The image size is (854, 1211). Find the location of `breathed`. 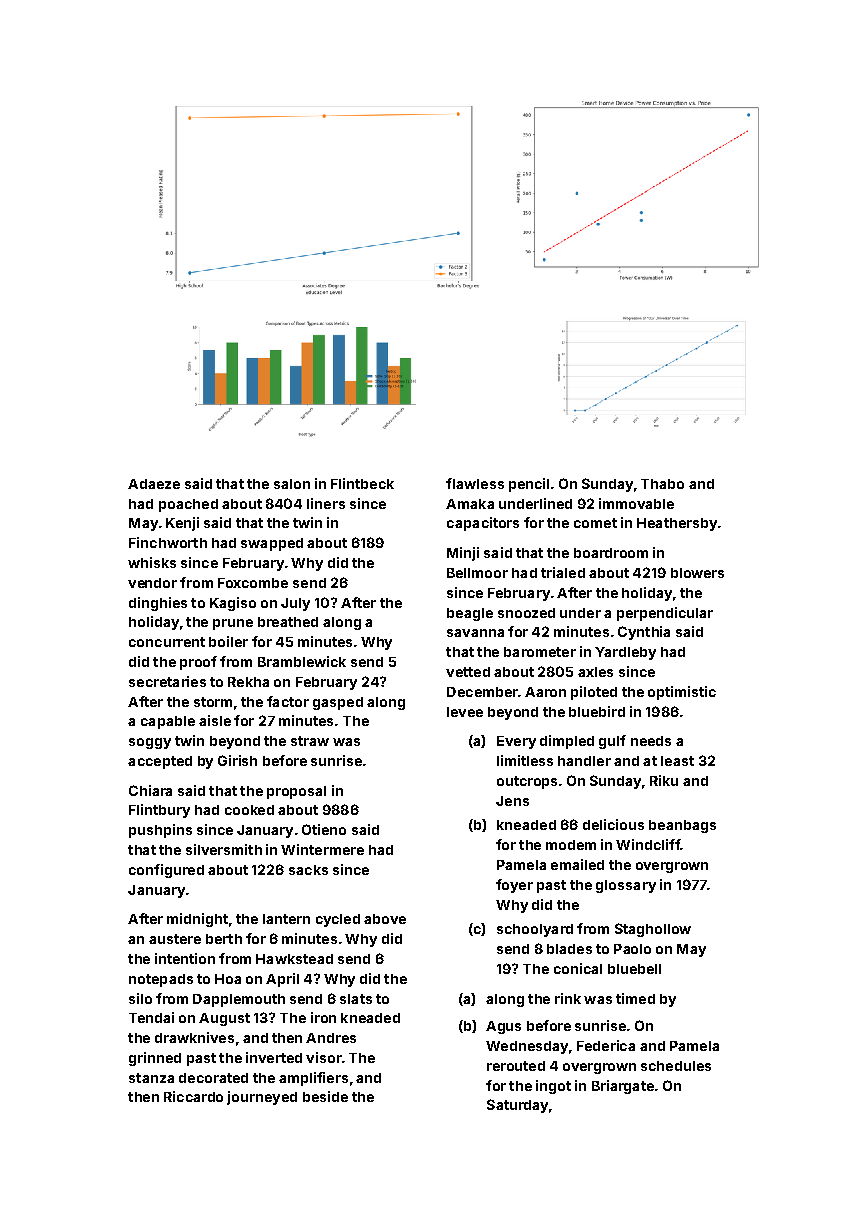

breathed is located at coordinates (288, 622).
